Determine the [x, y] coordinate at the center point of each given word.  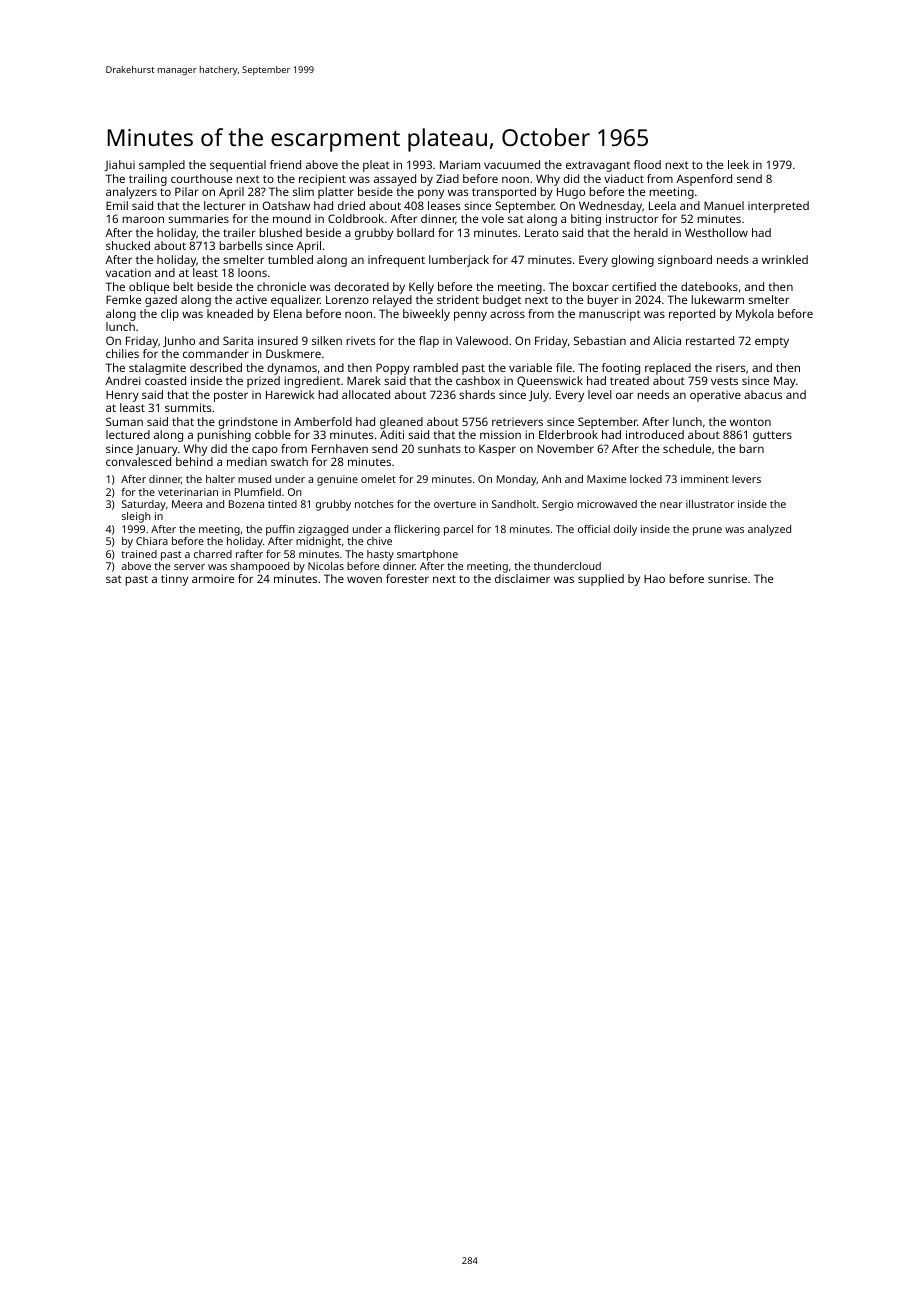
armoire [213, 578]
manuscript [610, 315]
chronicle [281, 286]
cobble [273, 434]
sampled [162, 166]
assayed [395, 180]
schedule [687, 448]
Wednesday [610, 207]
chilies [122, 353]
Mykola [755, 315]
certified [634, 286]
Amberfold [323, 421]
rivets [360, 341]
